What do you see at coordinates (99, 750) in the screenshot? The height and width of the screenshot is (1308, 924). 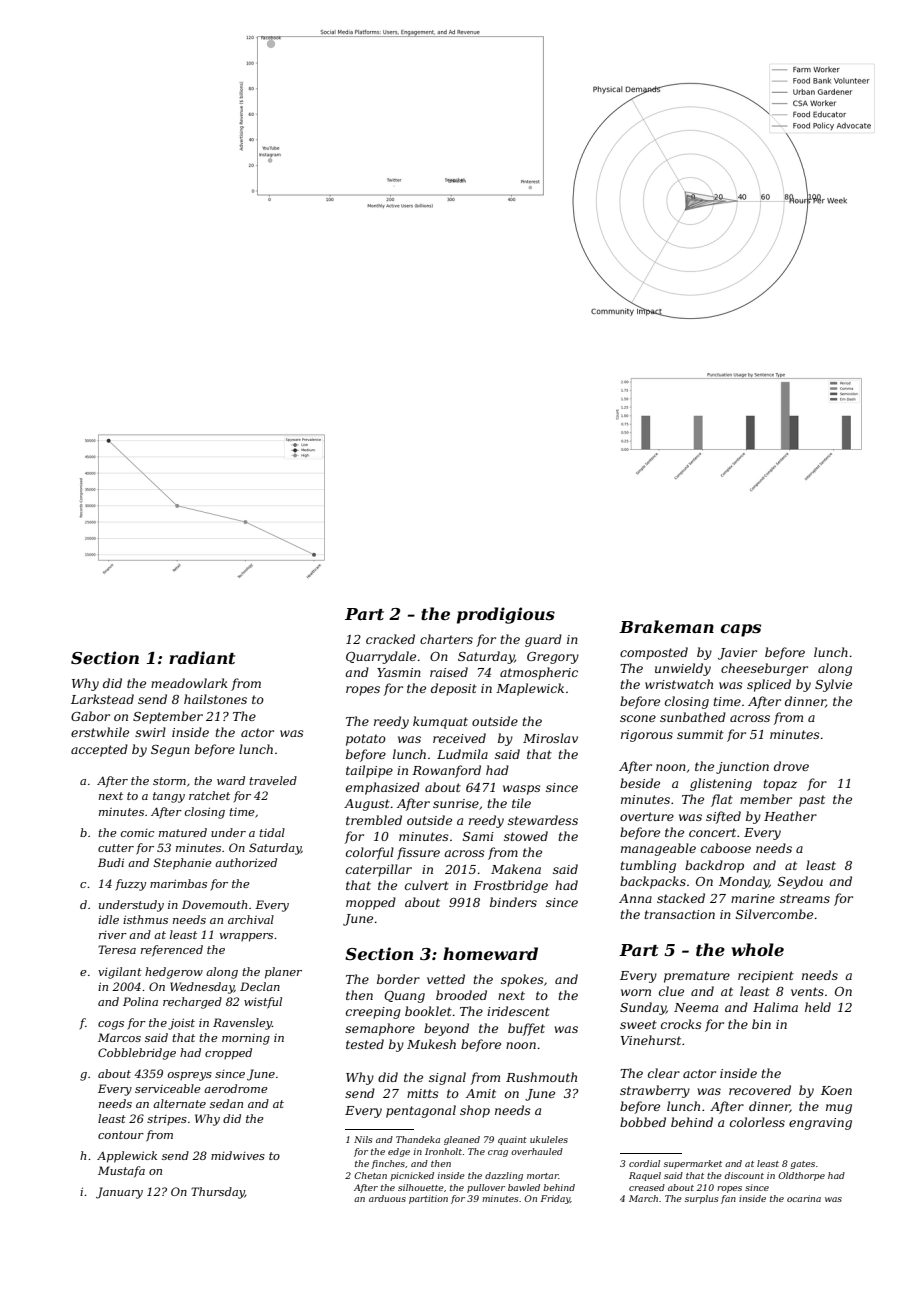 I see `accepted` at bounding box center [99, 750].
